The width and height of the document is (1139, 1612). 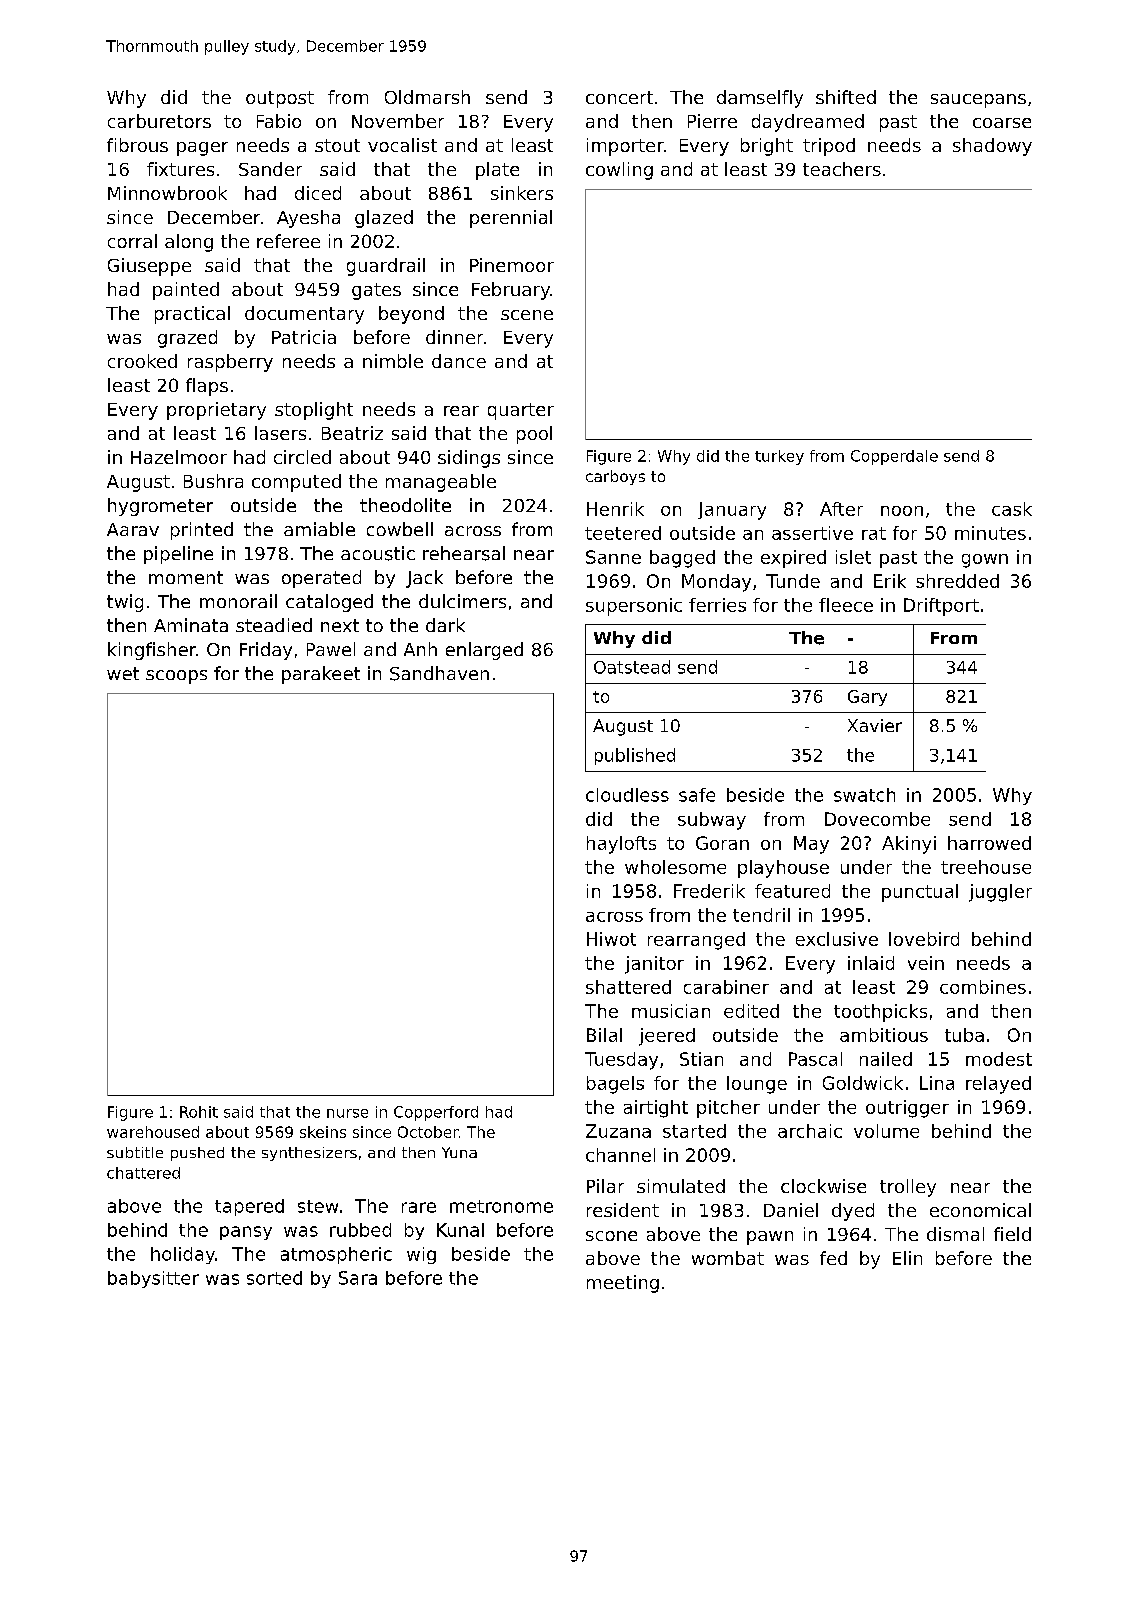 I want to click on Hiwot, so click(x=611, y=939).
